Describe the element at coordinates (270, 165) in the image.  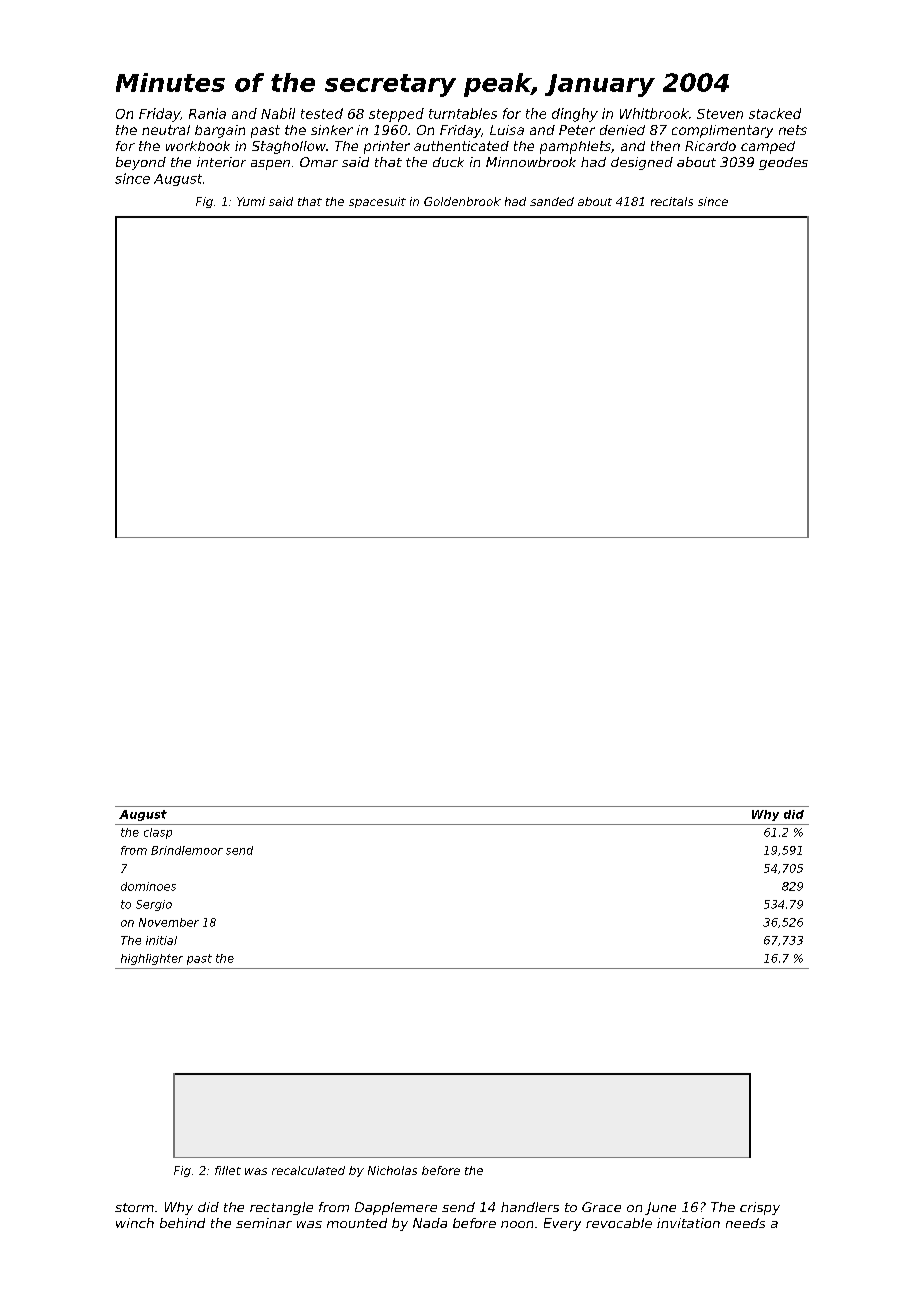
I see `aspen` at that location.
